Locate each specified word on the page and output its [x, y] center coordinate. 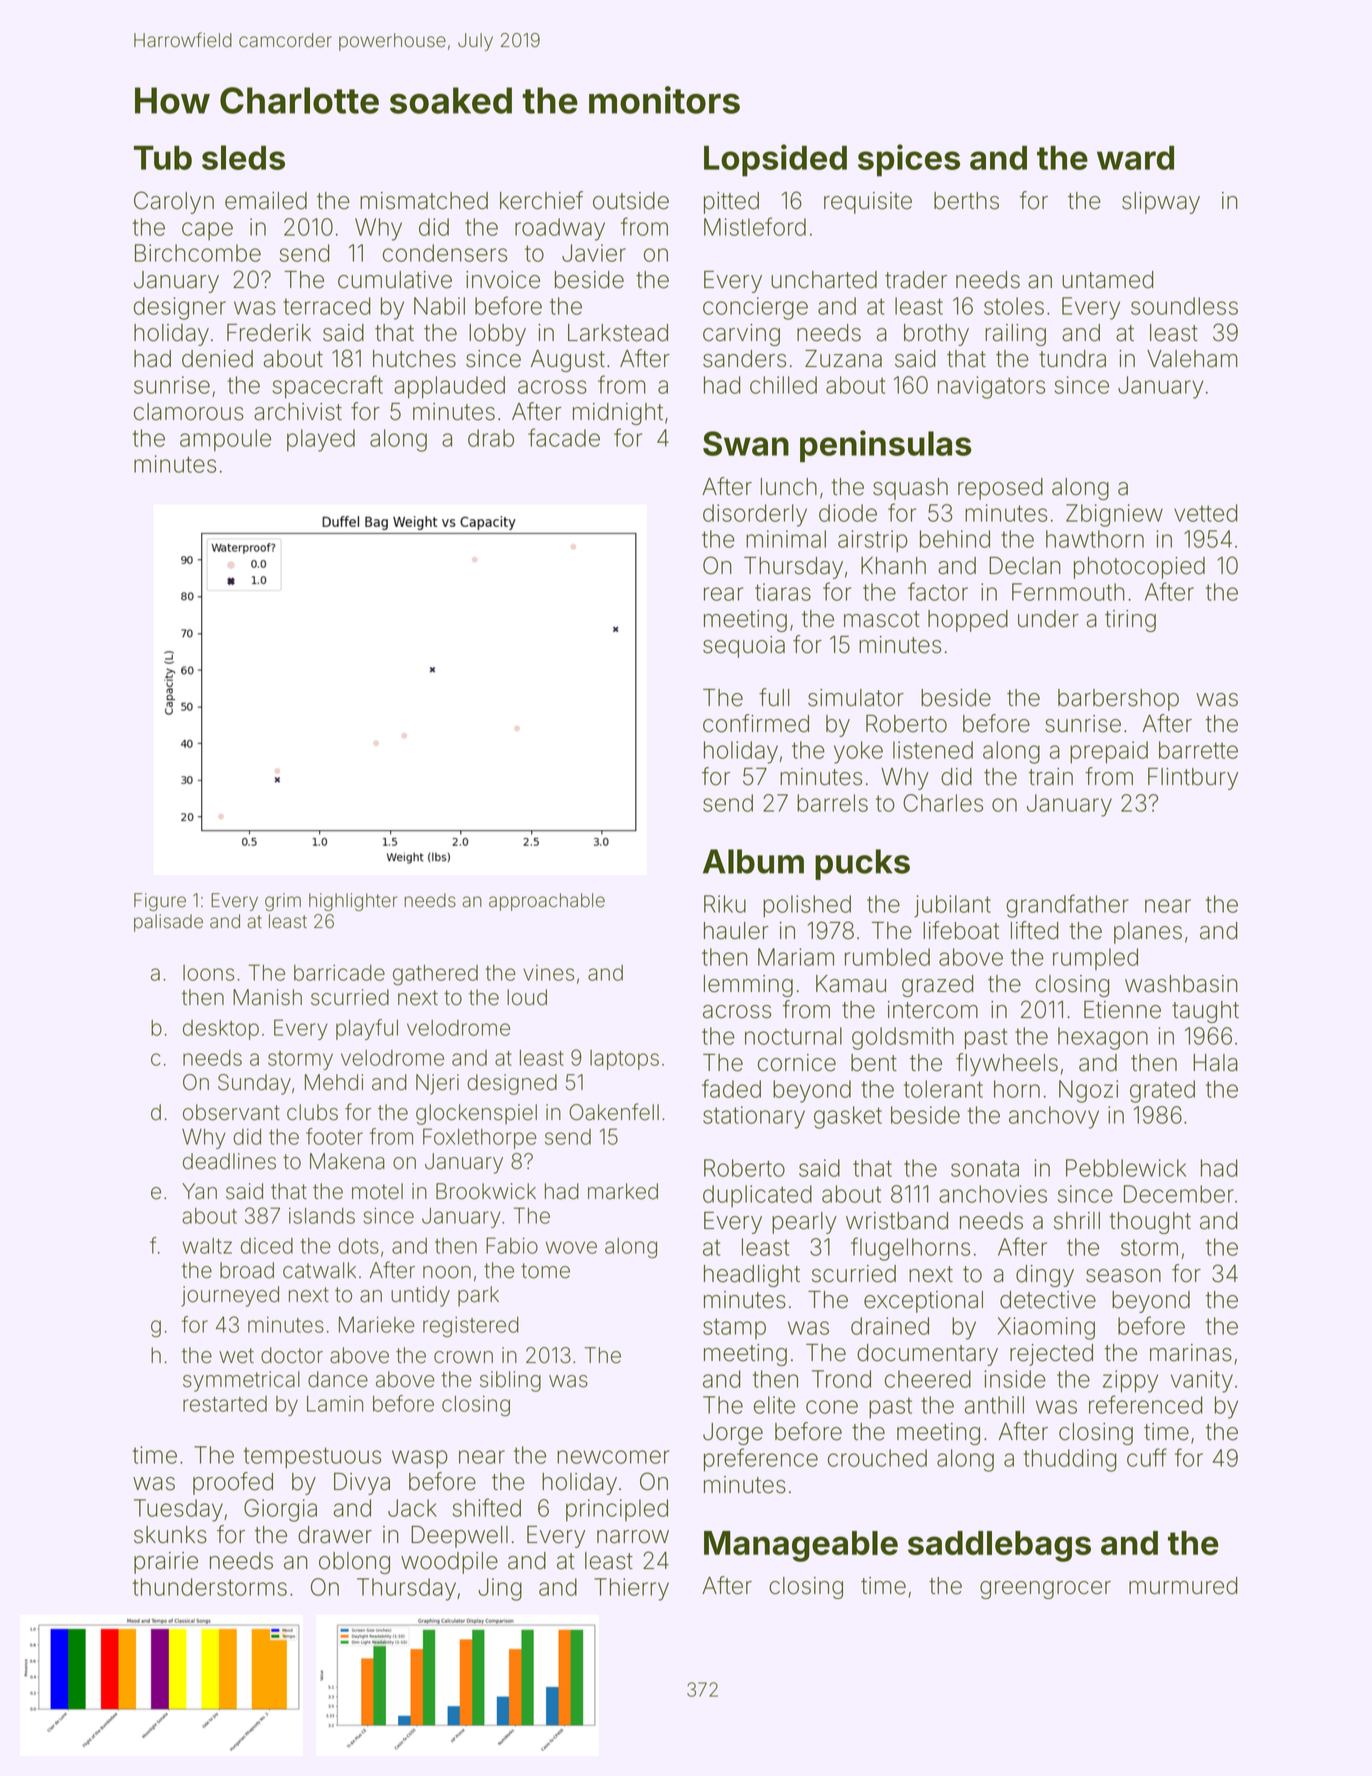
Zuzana [843, 359]
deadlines [229, 1161]
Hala [1215, 1063]
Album [753, 861]
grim [283, 902]
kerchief [541, 200]
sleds [243, 157]
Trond [841, 1379]
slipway [1161, 203]
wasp [420, 1459]
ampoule [225, 440]
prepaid [1109, 752]
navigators [991, 387]
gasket [848, 1117]
